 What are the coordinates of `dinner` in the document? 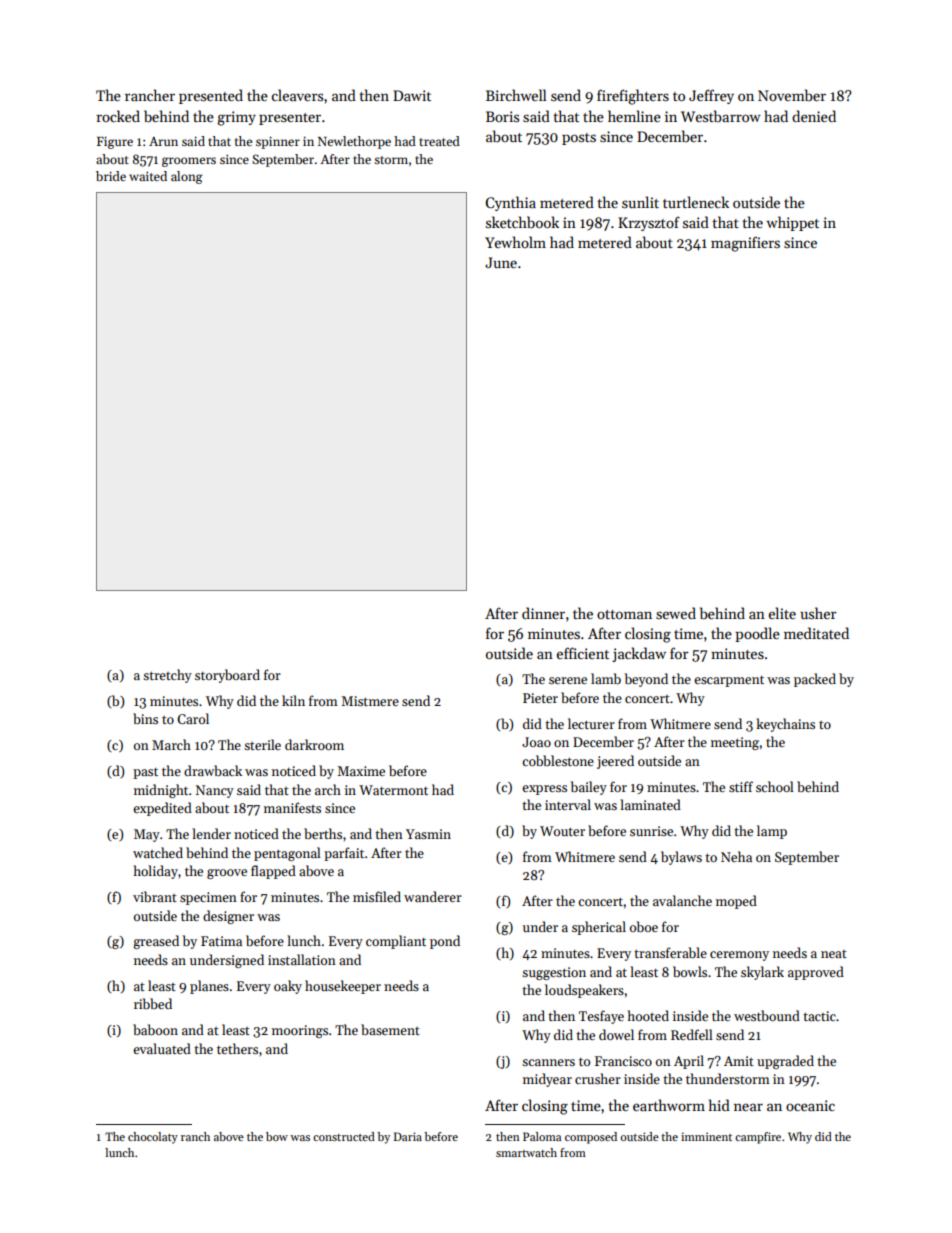 It's located at (543, 613).
